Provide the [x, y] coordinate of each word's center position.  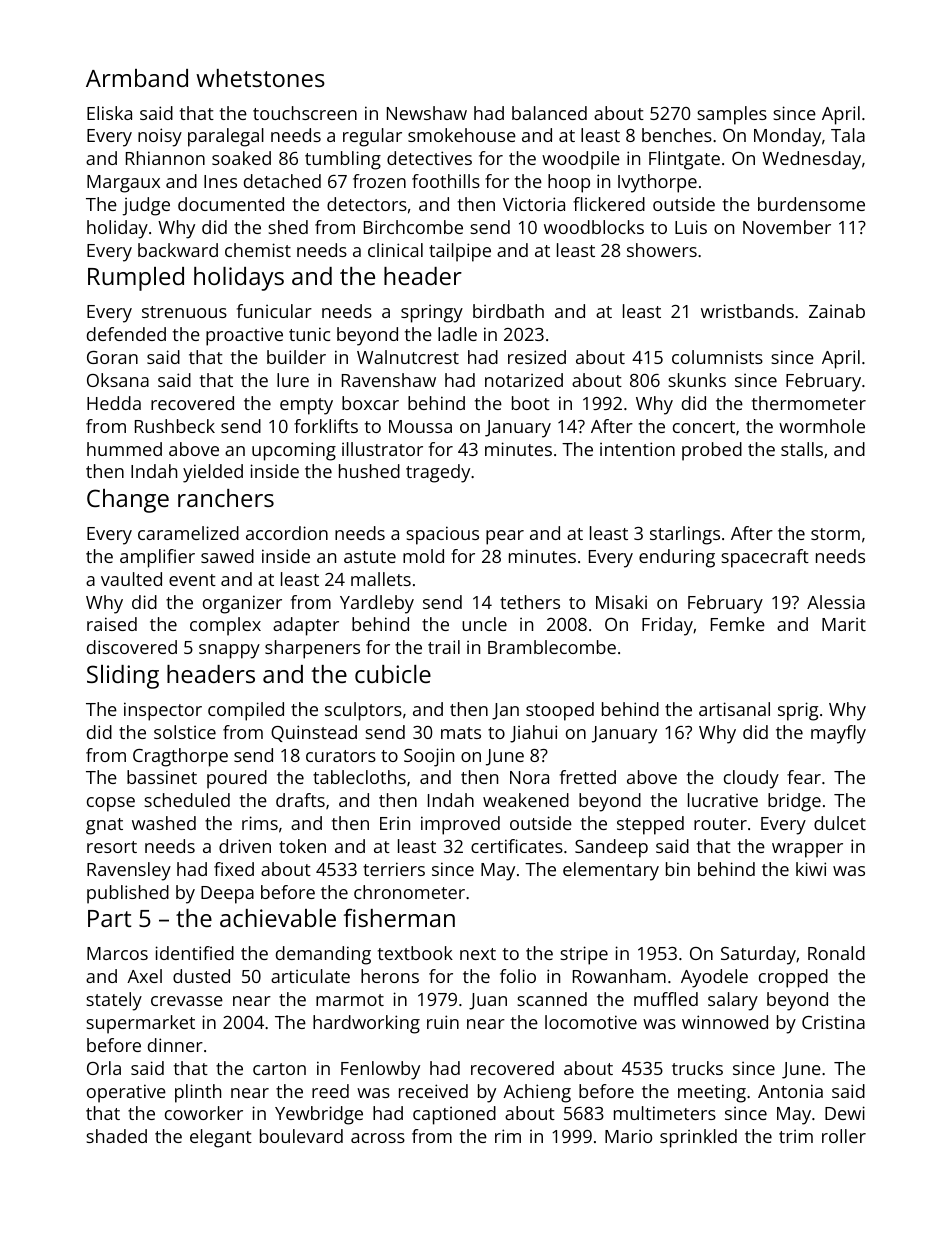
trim [796, 1136]
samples [732, 115]
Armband [137, 78]
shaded [116, 1136]
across [378, 1138]
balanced [549, 113]
